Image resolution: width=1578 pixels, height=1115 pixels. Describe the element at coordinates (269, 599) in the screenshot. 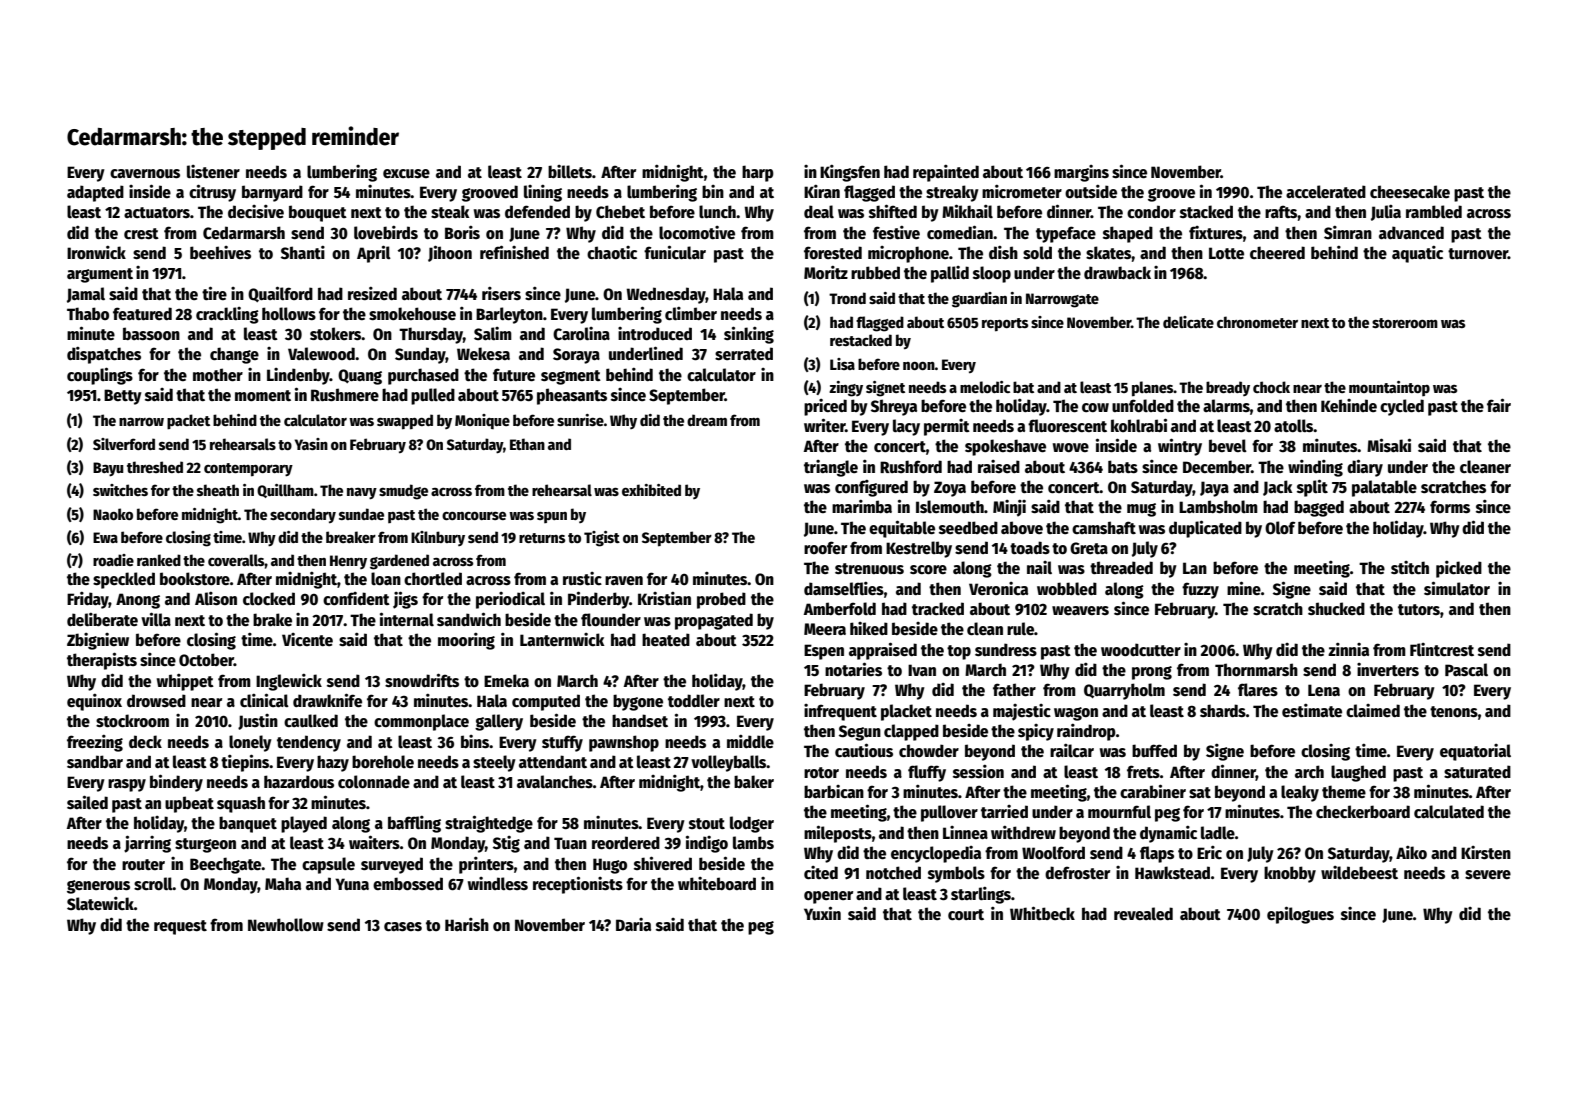

I see `clocked` at that location.
